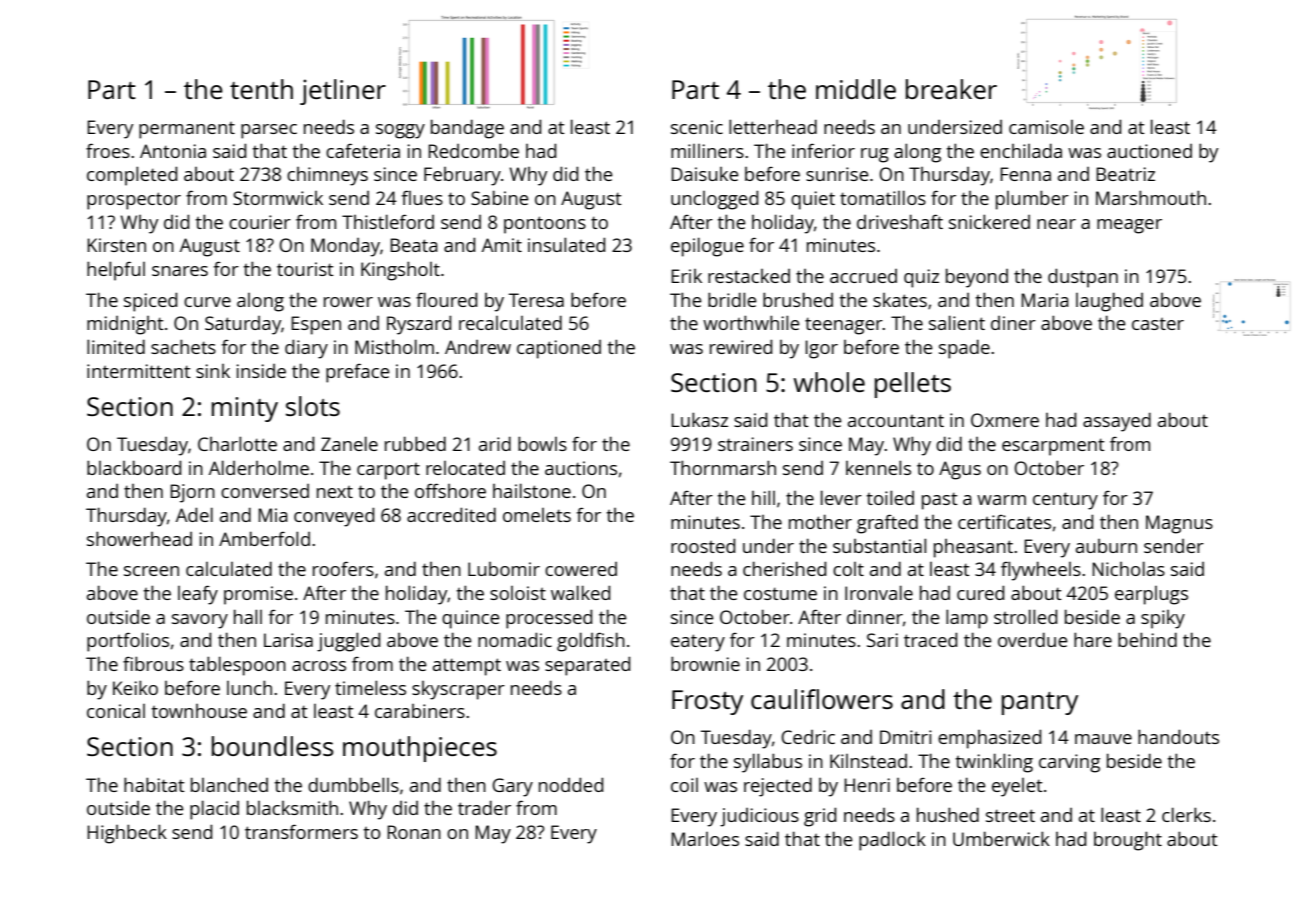 Image resolution: width=1308 pixels, height=924 pixels. I want to click on hill, so click(763, 497).
